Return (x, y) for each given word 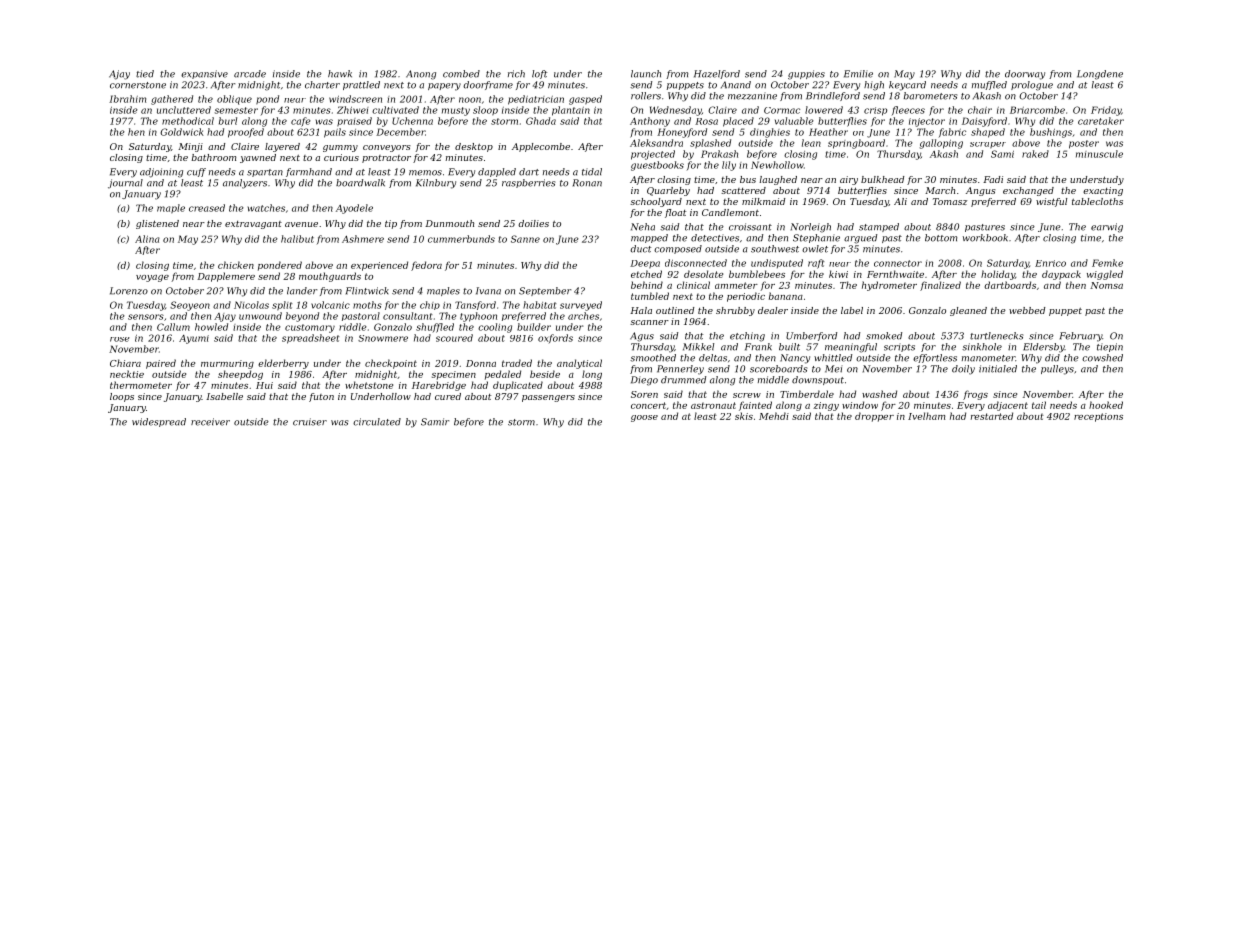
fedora (426, 266)
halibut (297, 239)
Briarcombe (1037, 110)
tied (145, 74)
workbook (985, 238)
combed (461, 74)
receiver (210, 422)
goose (644, 418)
